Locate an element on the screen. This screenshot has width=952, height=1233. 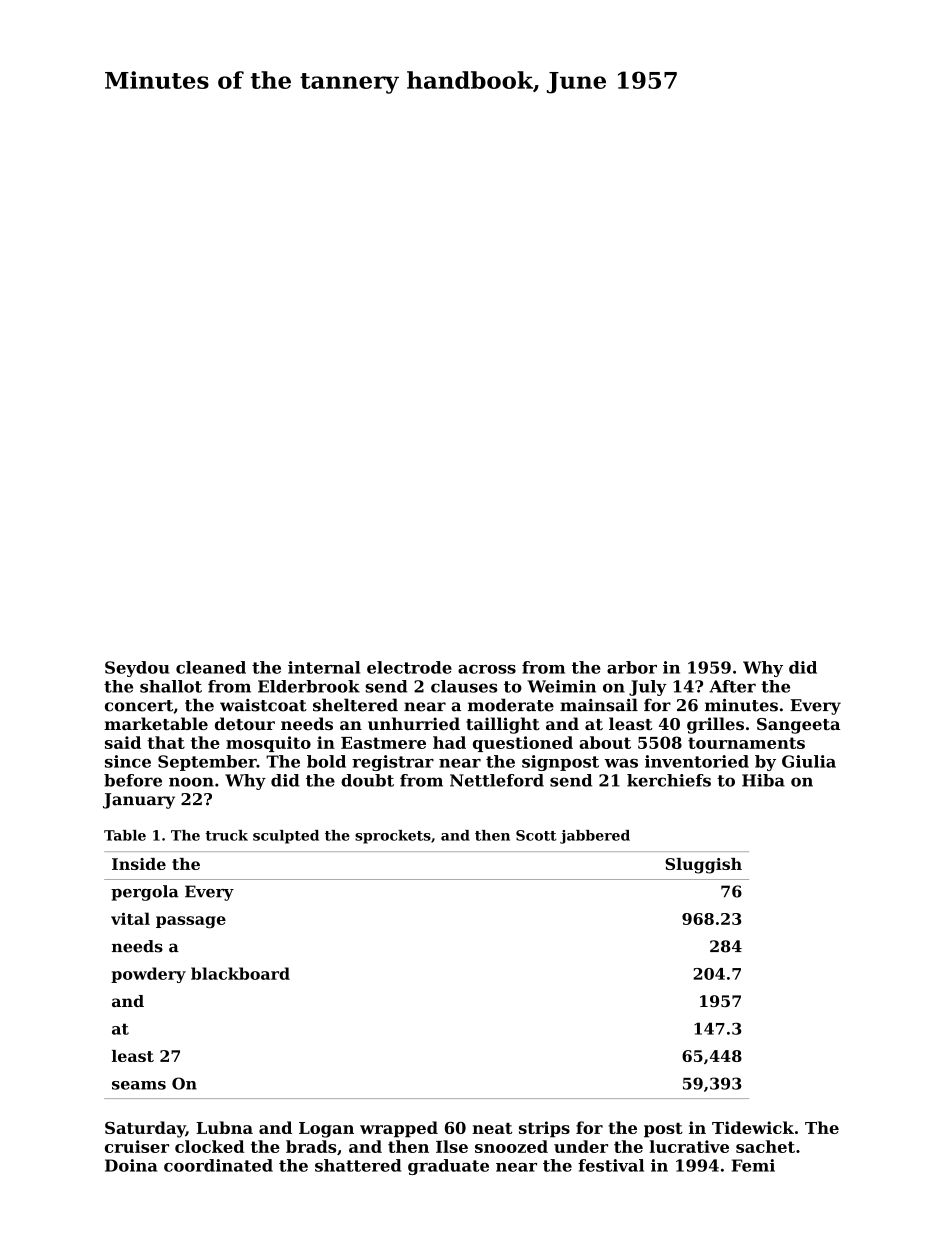
blackboard is located at coordinates (240, 973).
